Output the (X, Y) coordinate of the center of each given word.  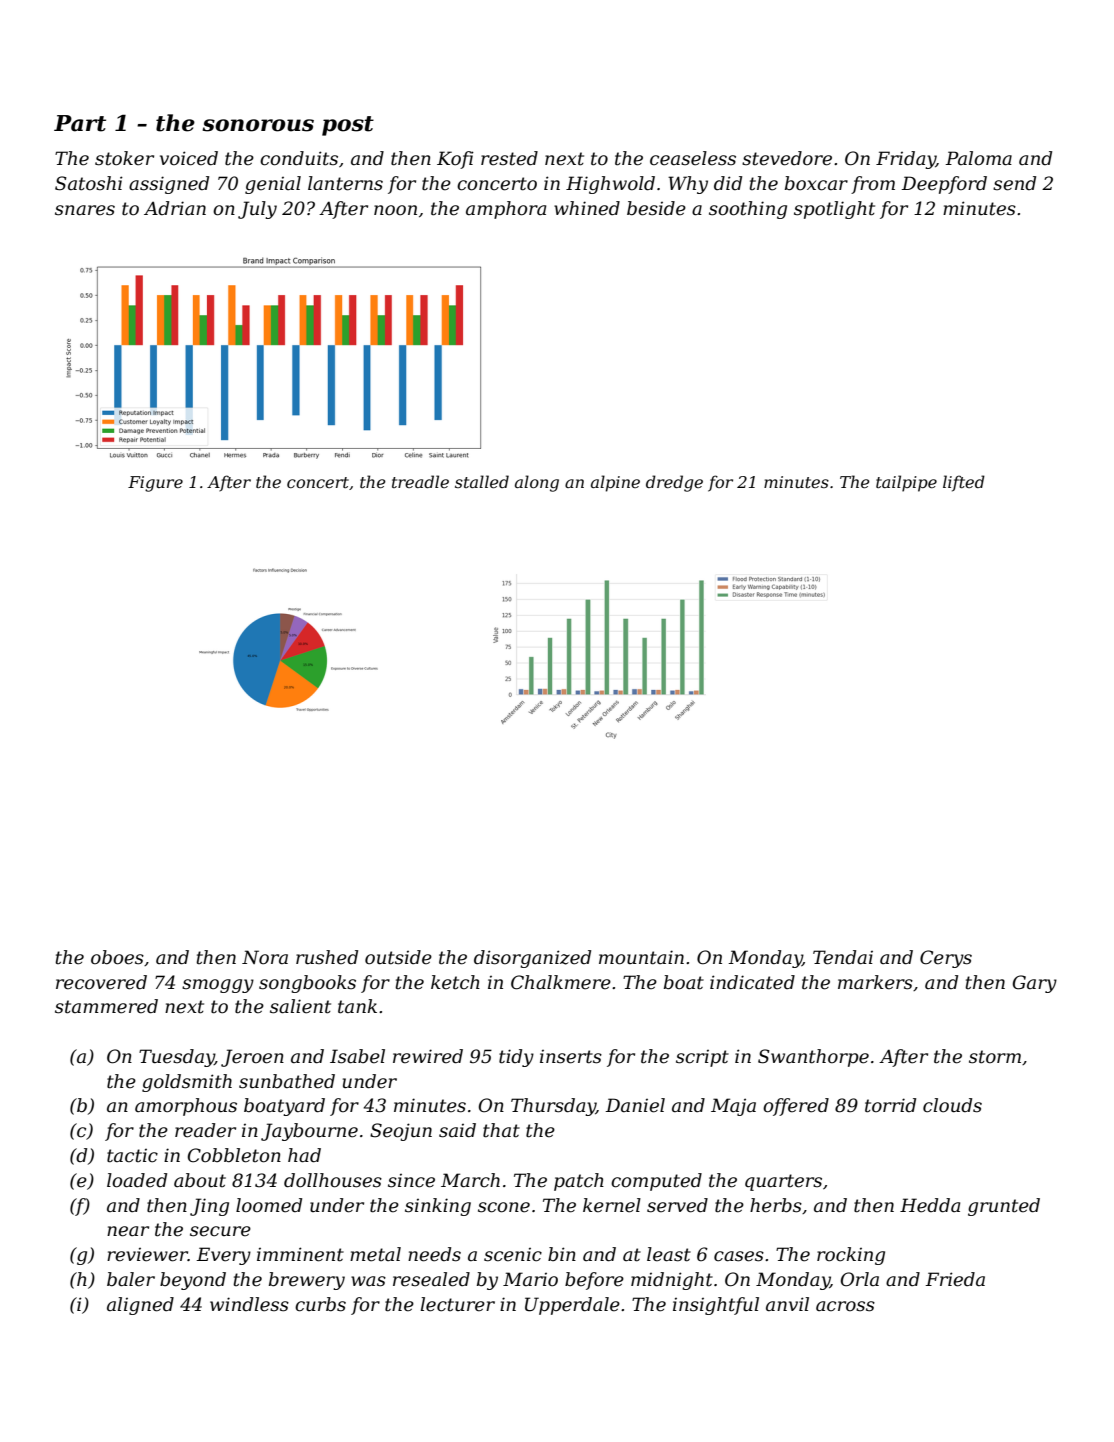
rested (509, 158)
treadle (420, 481)
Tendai (843, 957)
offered (796, 1107)
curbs (320, 1304)
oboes (117, 957)
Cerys (946, 959)
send (1014, 183)
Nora (265, 957)
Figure (155, 484)
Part (80, 123)
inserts (571, 1057)
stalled (482, 481)
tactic (132, 1156)
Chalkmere (561, 982)
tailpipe (906, 483)
